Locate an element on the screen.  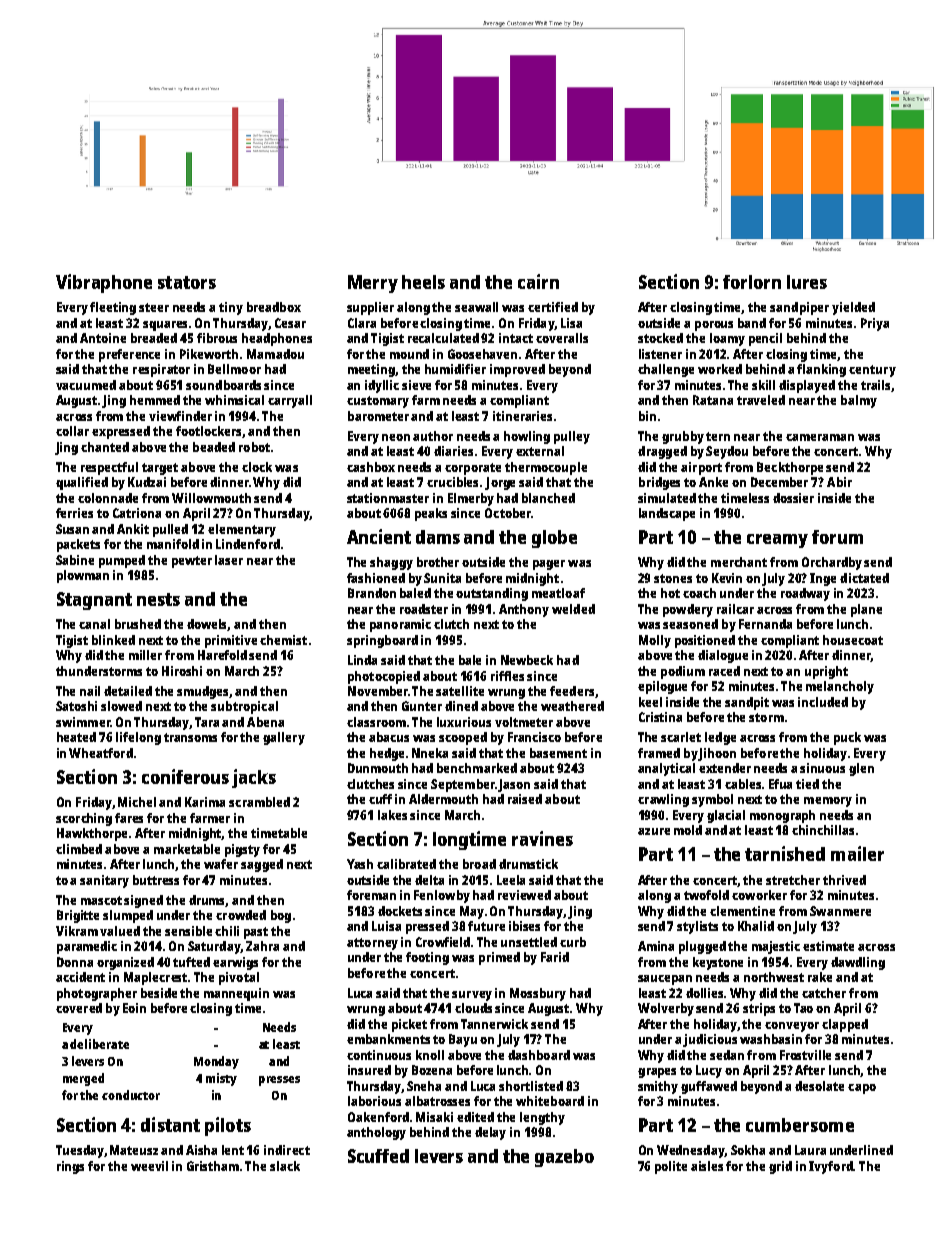
gazebo is located at coordinates (564, 1158).
